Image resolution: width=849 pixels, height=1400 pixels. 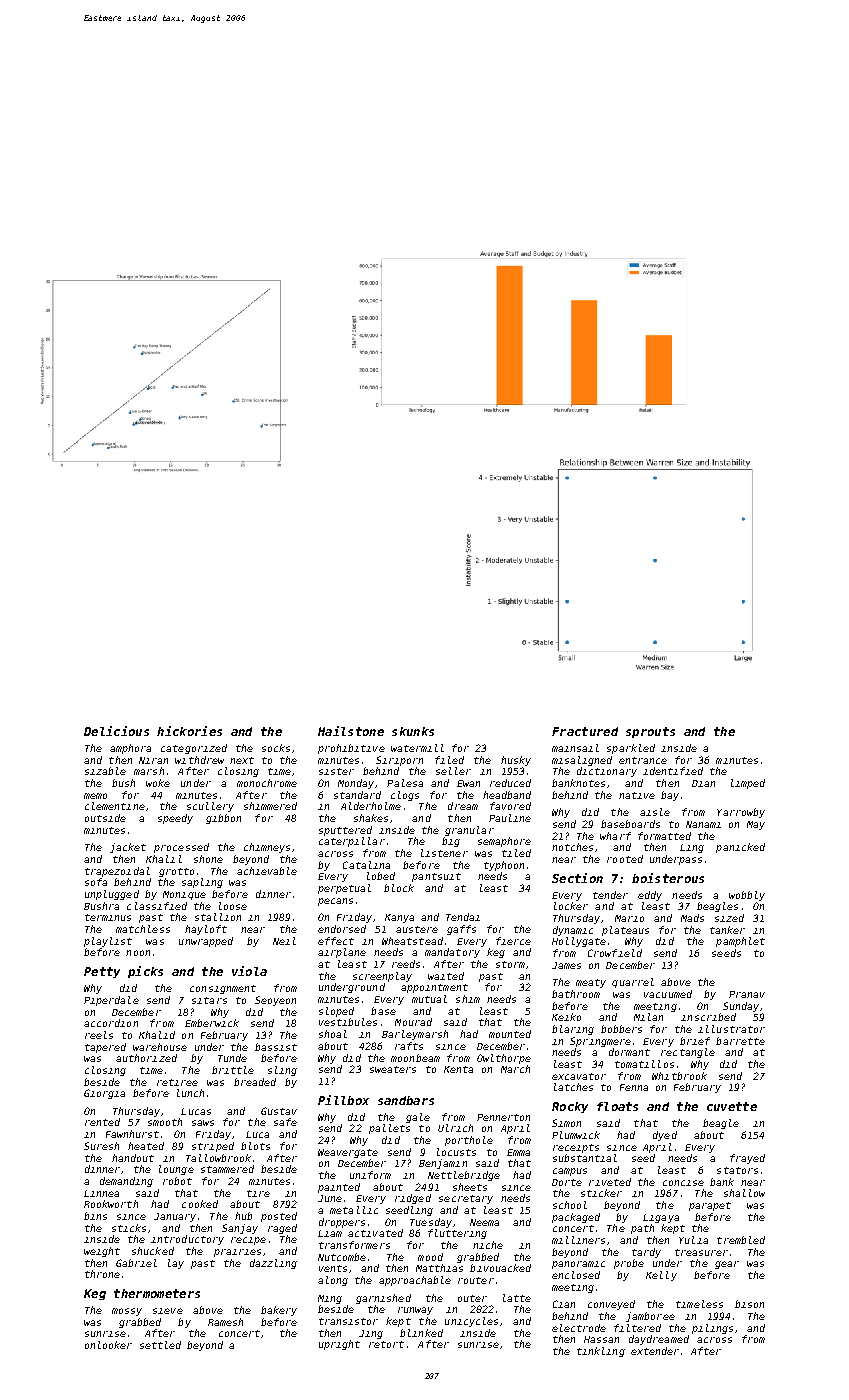 I want to click on noon, so click(x=138, y=953).
